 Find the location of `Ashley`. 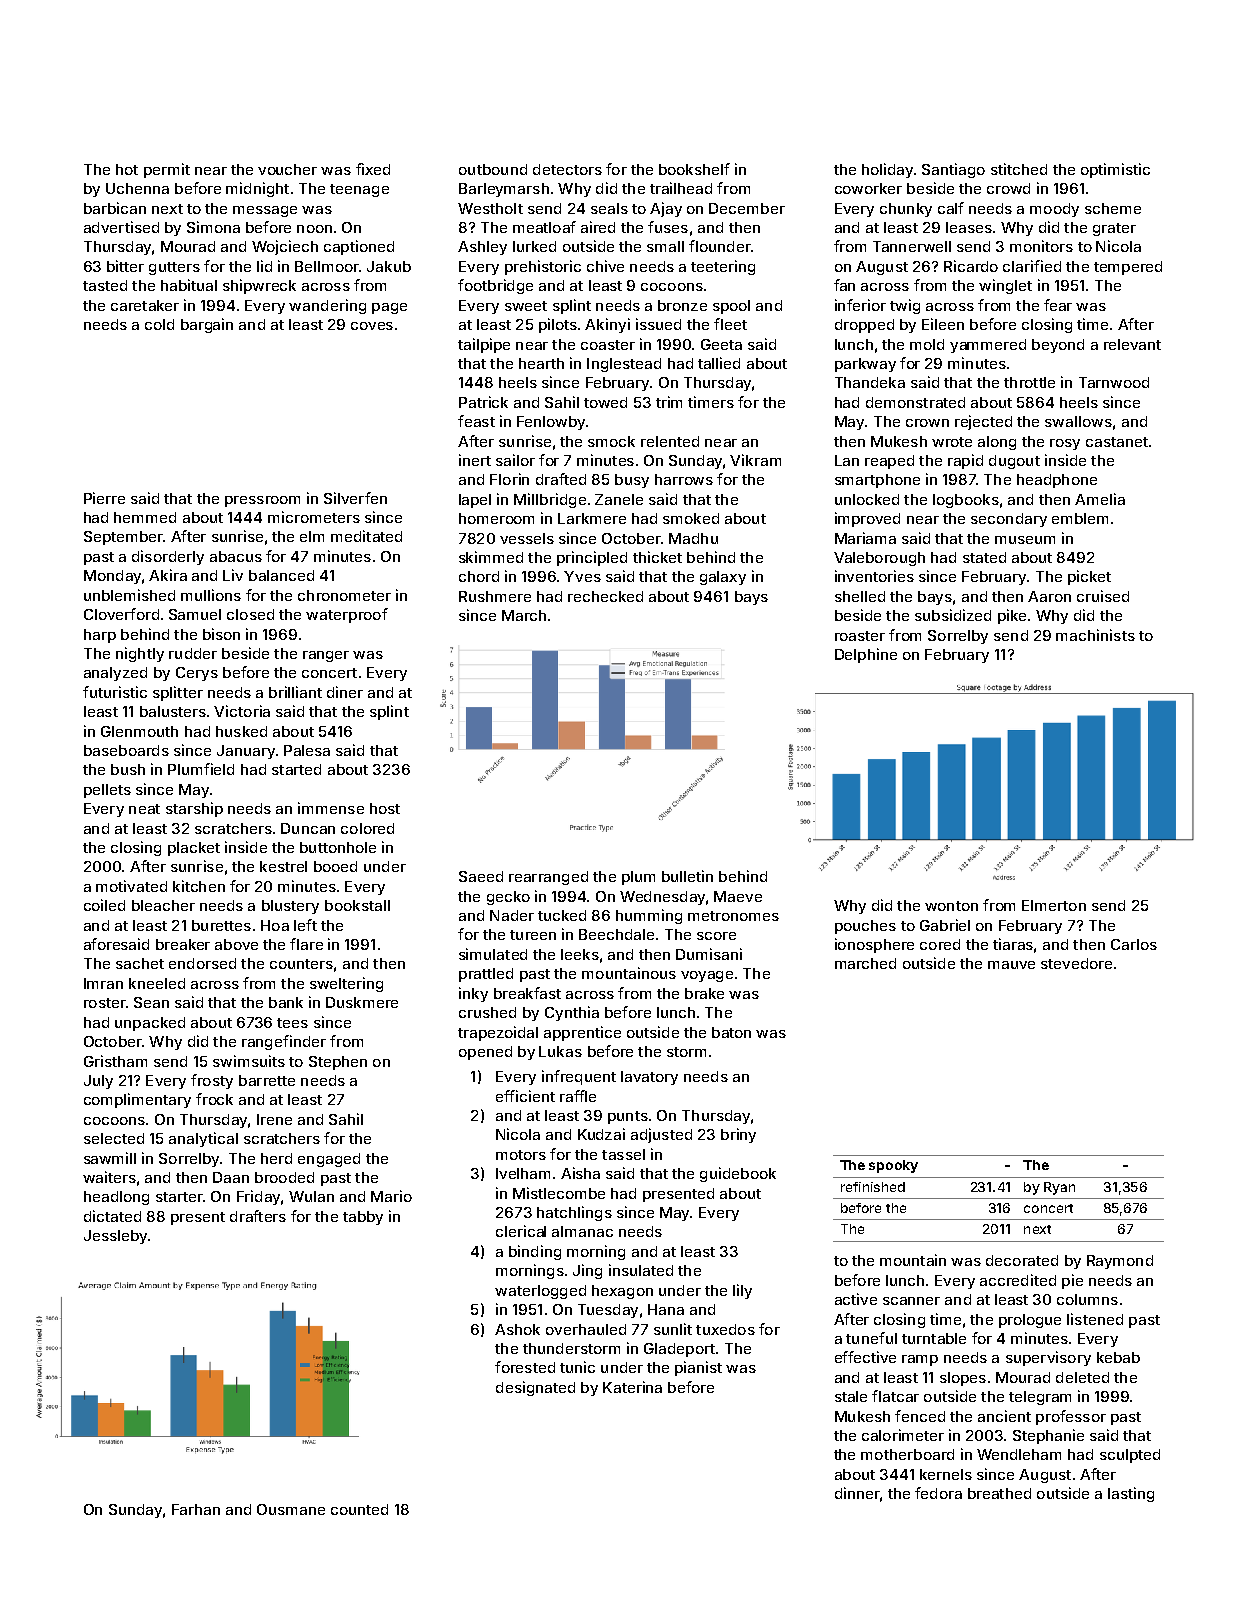

Ashley is located at coordinates (482, 248).
